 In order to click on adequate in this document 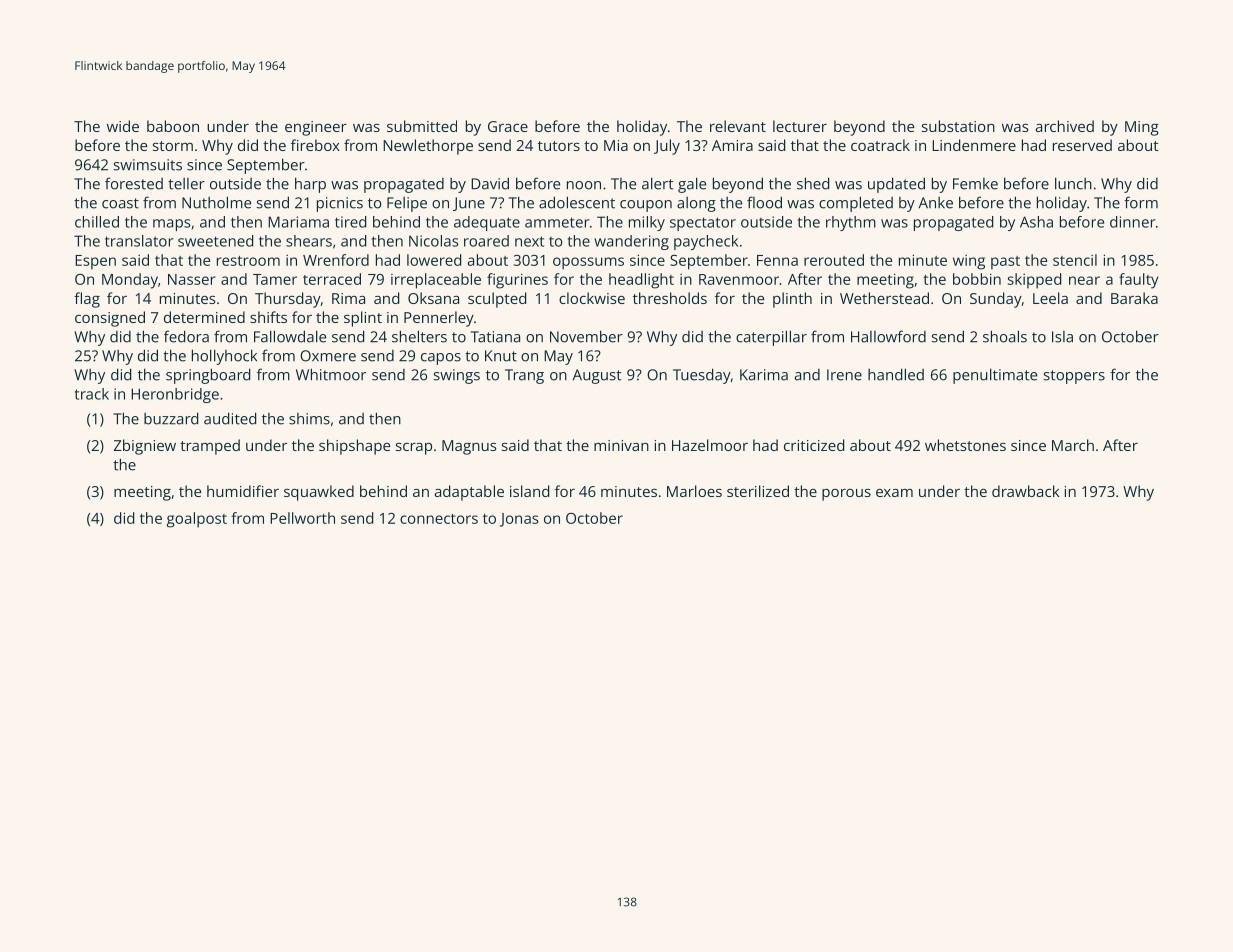, I will do `click(487, 223)`.
